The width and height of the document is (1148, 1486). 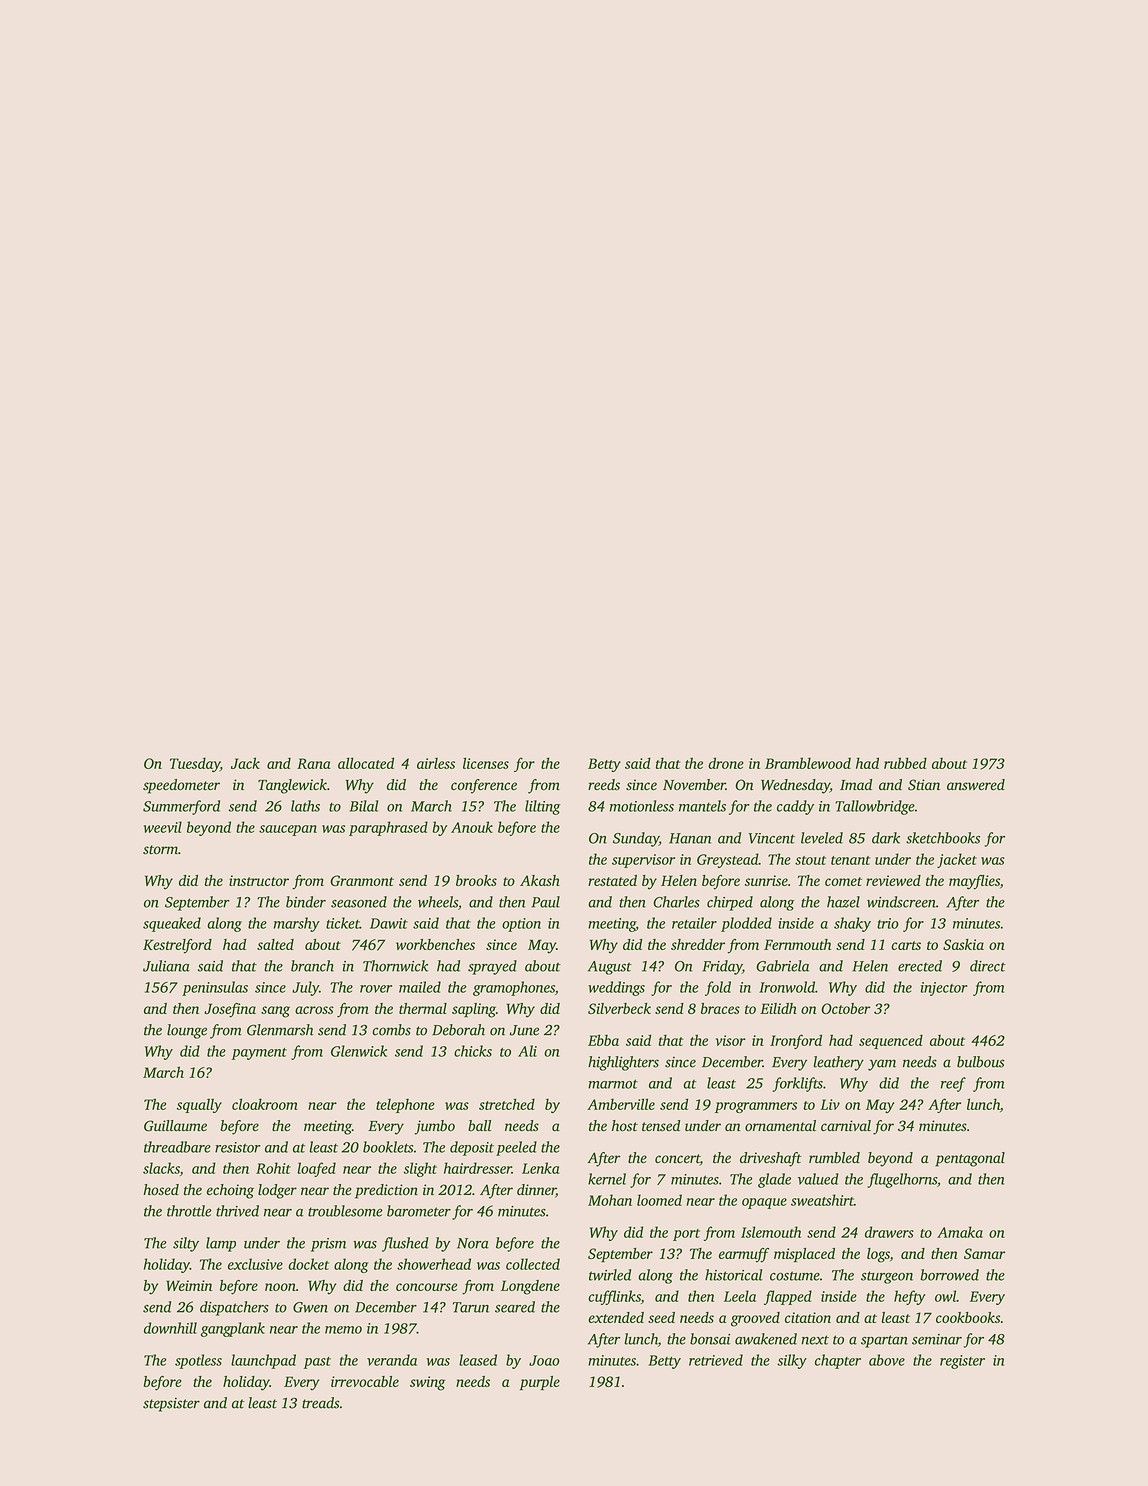 What do you see at coordinates (280, 1030) in the document?
I see `Glenmarsh` at bounding box center [280, 1030].
